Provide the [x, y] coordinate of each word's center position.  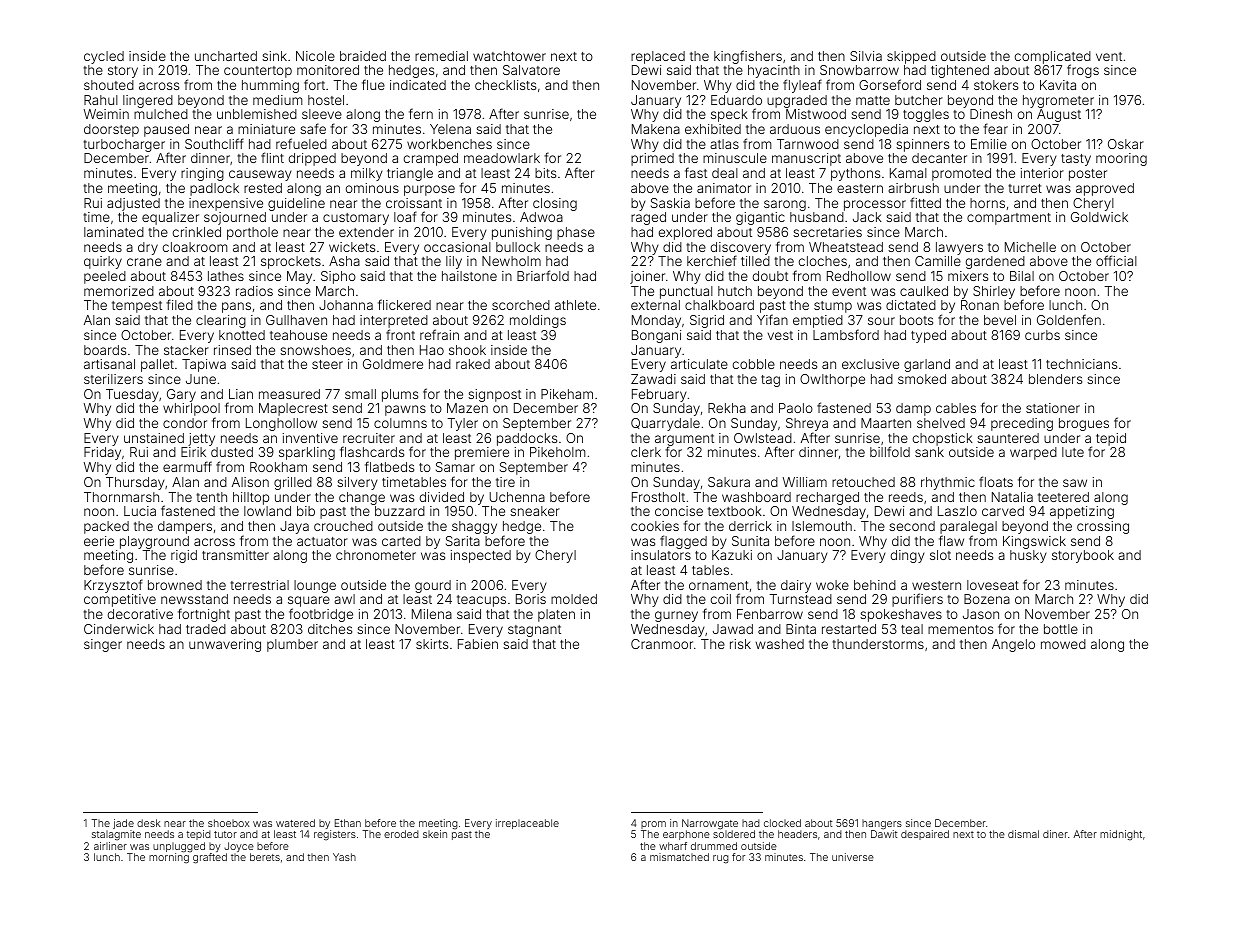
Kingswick [1034, 542]
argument [684, 440]
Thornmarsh [121, 497]
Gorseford [890, 84]
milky [367, 174]
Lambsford [846, 334]
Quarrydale [665, 424]
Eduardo [736, 100]
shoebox [228, 823]
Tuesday [132, 395]
